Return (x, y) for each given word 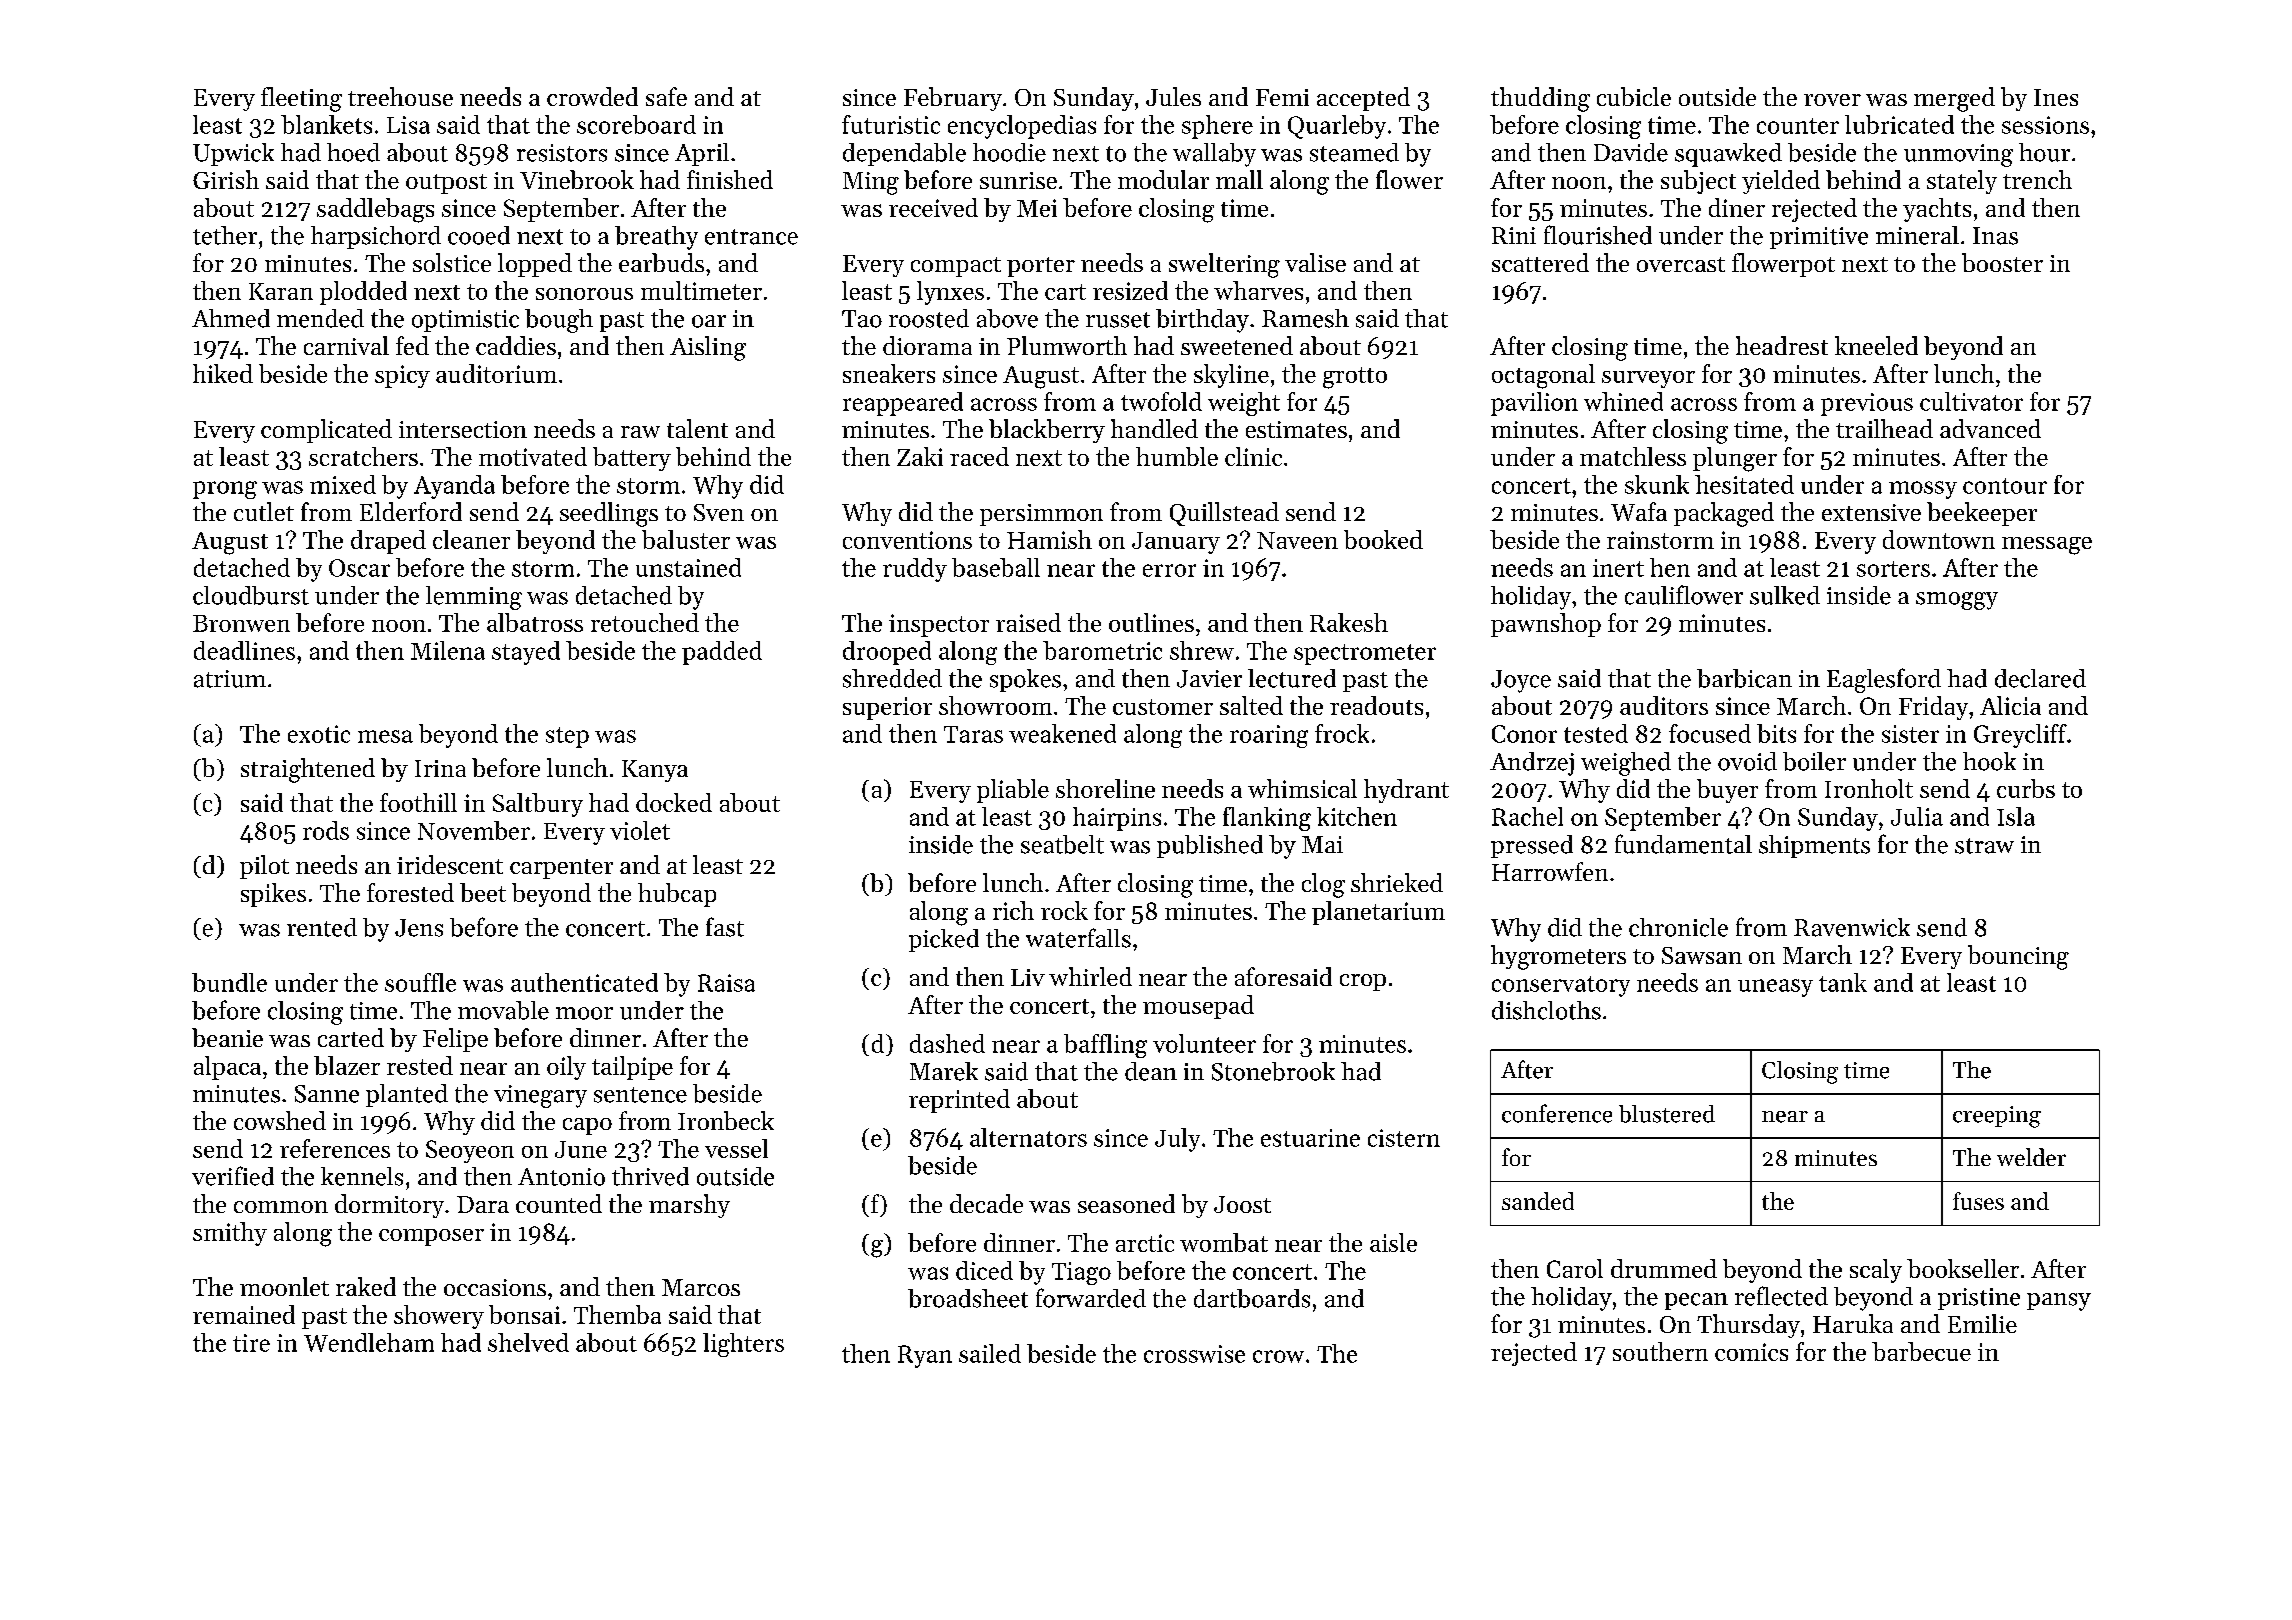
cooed (479, 235)
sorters (1893, 569)
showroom (995, 705)
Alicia (2010, 705)
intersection (463, 429)
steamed (1354, 152)
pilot (264, 867)
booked (1383, 539)
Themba (617, 1314)
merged (1954, 99)
